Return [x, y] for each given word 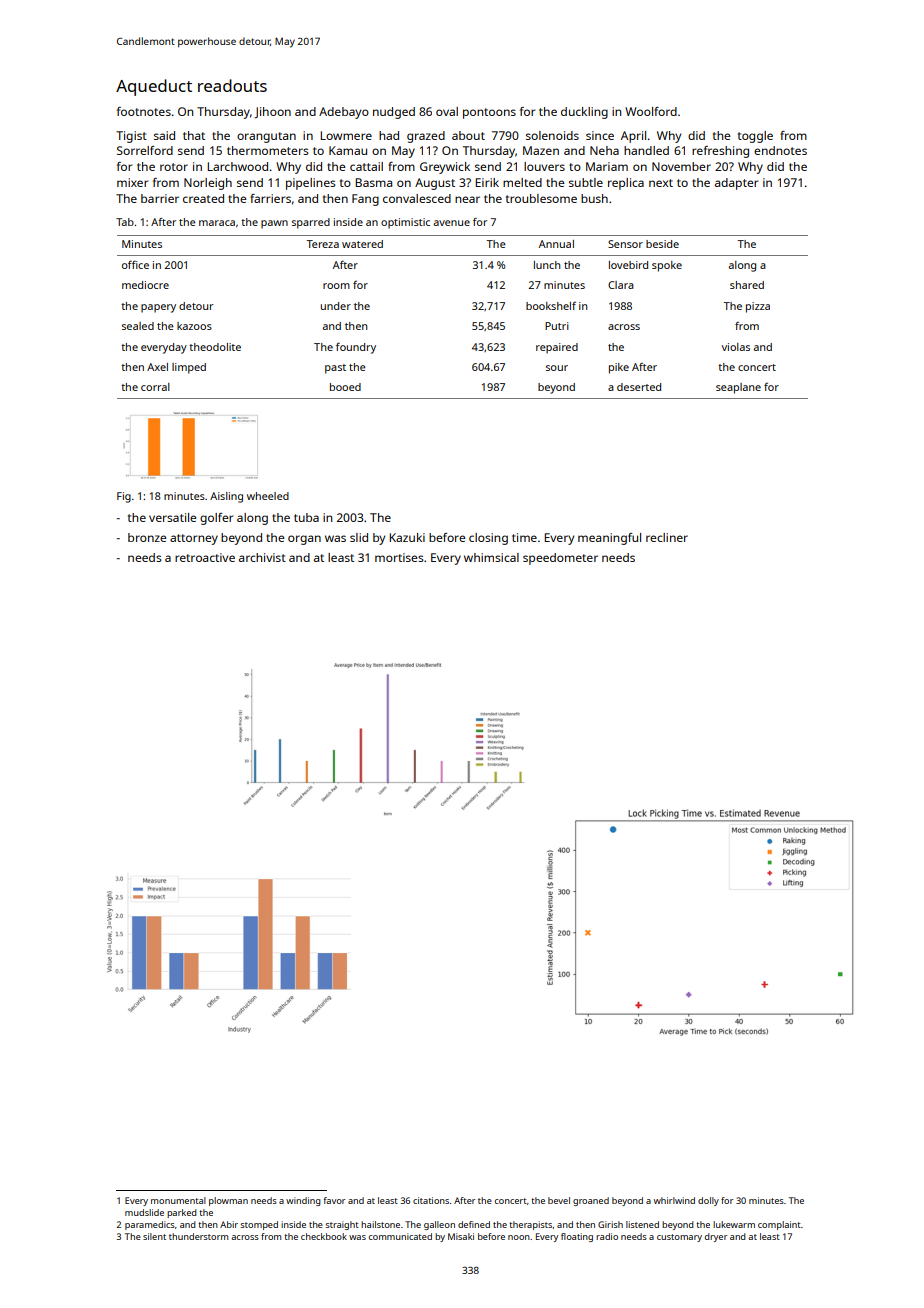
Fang [365, 200]
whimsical [491, 557]
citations [431, 1200]
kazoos [194, 326]
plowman [228, 1201]
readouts [232, 85]
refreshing [720, 152]
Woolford [651, 111]
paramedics [150, 1225]
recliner [667, 537]
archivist [262, 557]
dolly [708, 1201]
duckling [584, 113]
